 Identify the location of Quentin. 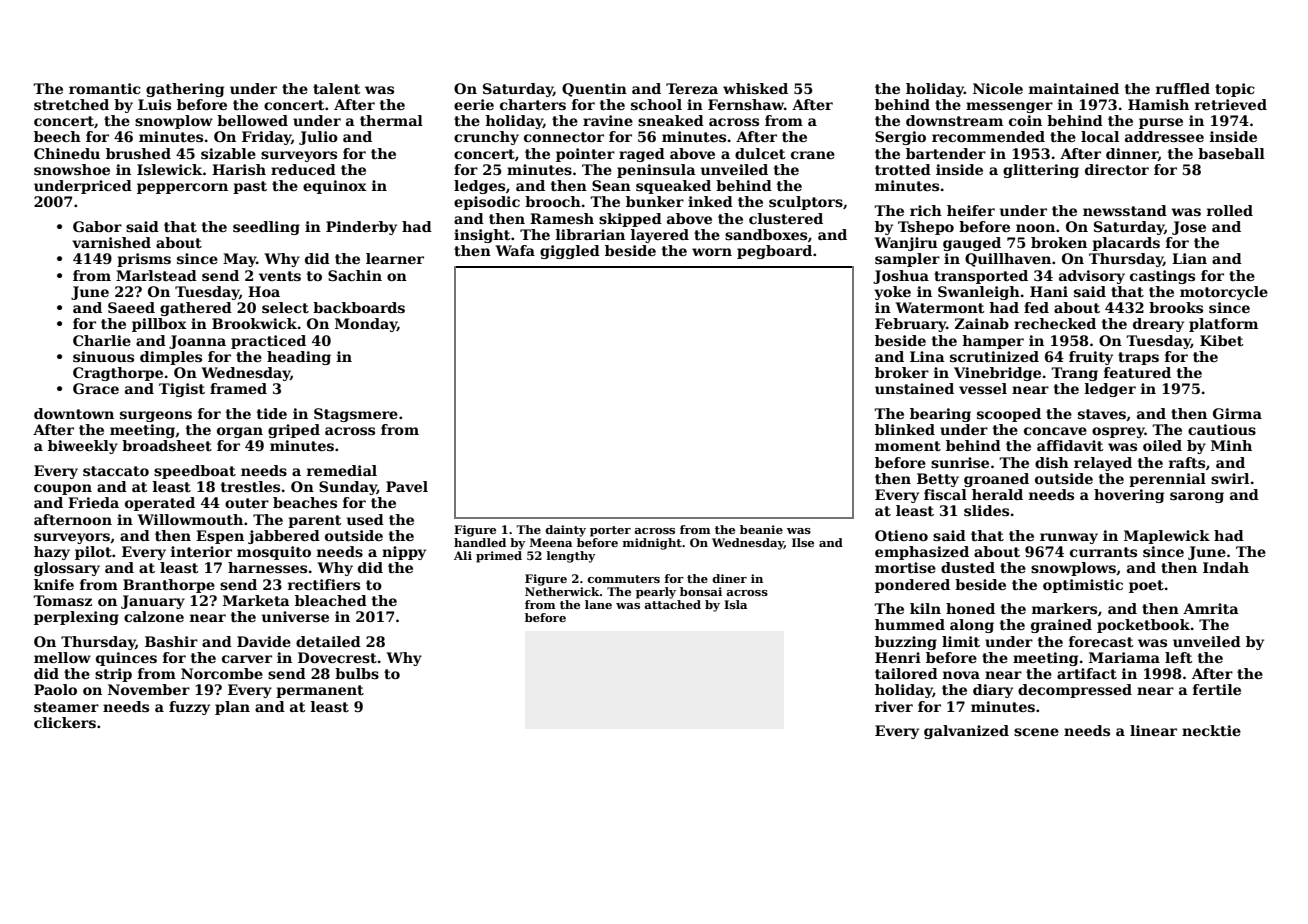
(594, 90).
